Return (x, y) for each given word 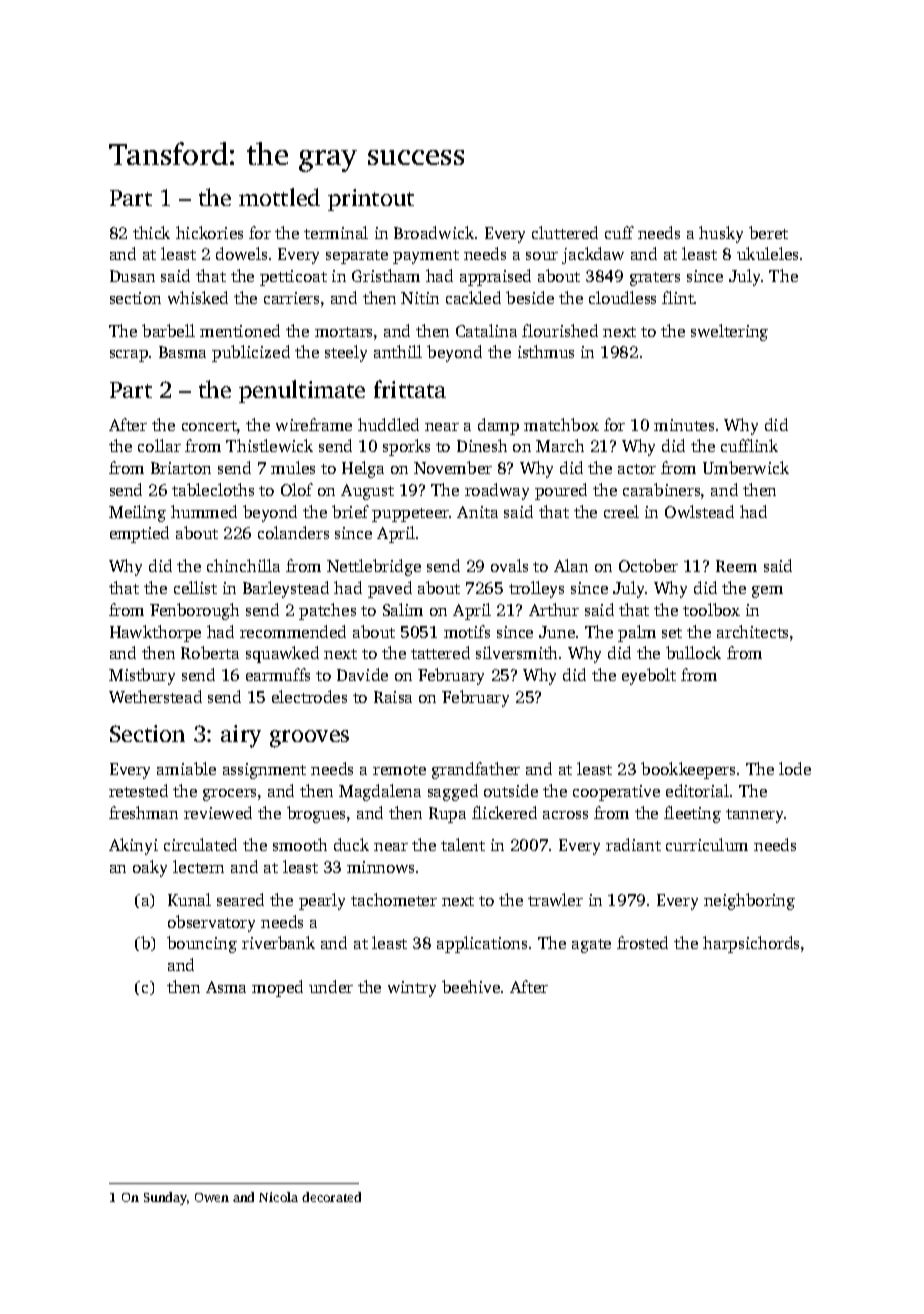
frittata (410, 389)
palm (637, 633)
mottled (279, 197)
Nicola (278, 1197)
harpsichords (751, 944)
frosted (642, 942)
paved (390, 589)
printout (371, 200)
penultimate (302, 391)
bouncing (202, 944)
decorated (331, 1197)
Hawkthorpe (155, 633)
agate (591, 946)
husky (721, 234)
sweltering (729, 332)
